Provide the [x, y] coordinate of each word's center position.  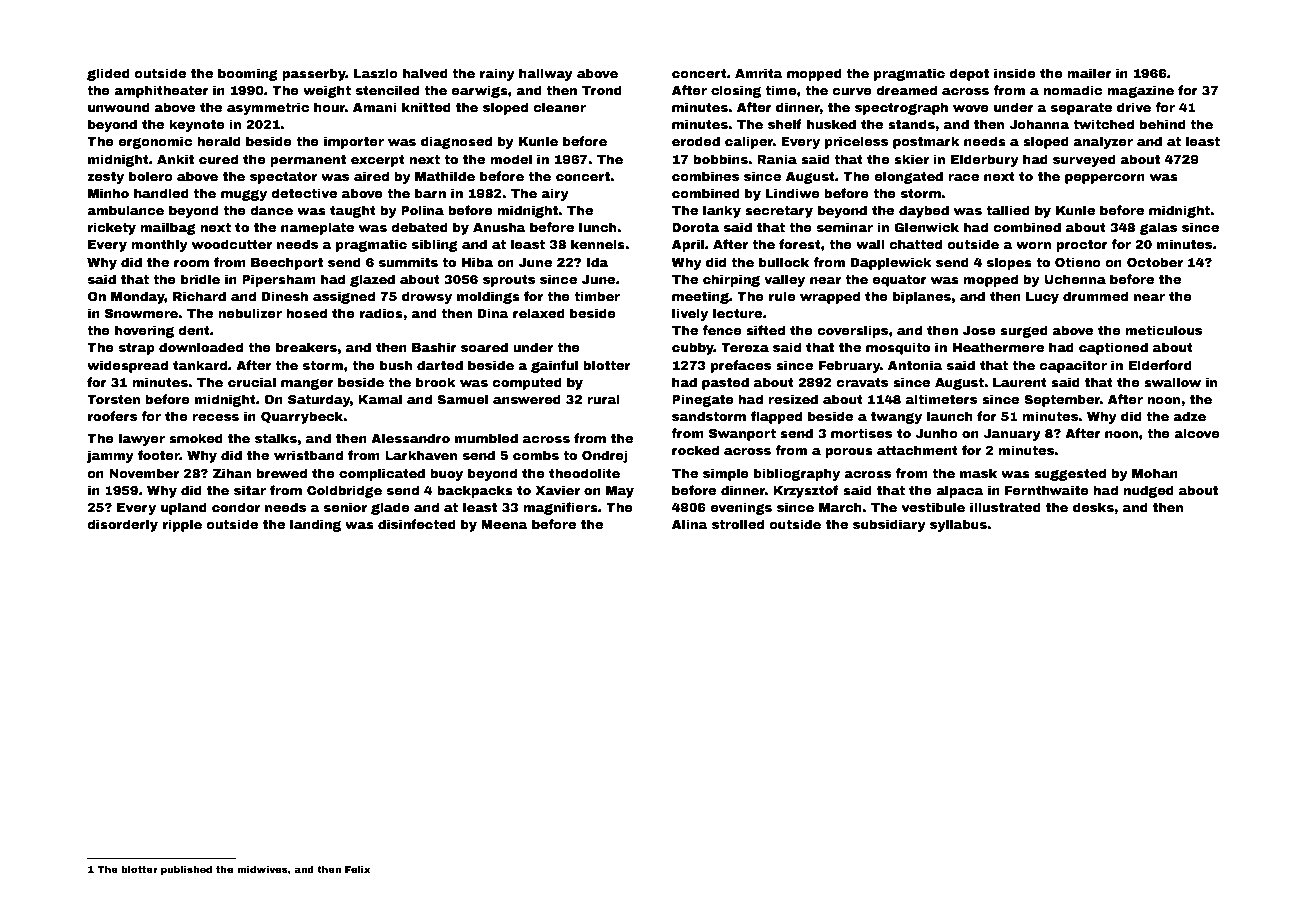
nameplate [317, 228]
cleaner [559, 107]
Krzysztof [805, 491]
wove [971, 108]
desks [1093, 507]
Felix [358, 869]
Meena [504, 524]
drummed [1095, 296]
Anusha [499, 227]
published [186, 870]
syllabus [958, 525]
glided [108, 74]
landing [315, 525]
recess [215, 417]
